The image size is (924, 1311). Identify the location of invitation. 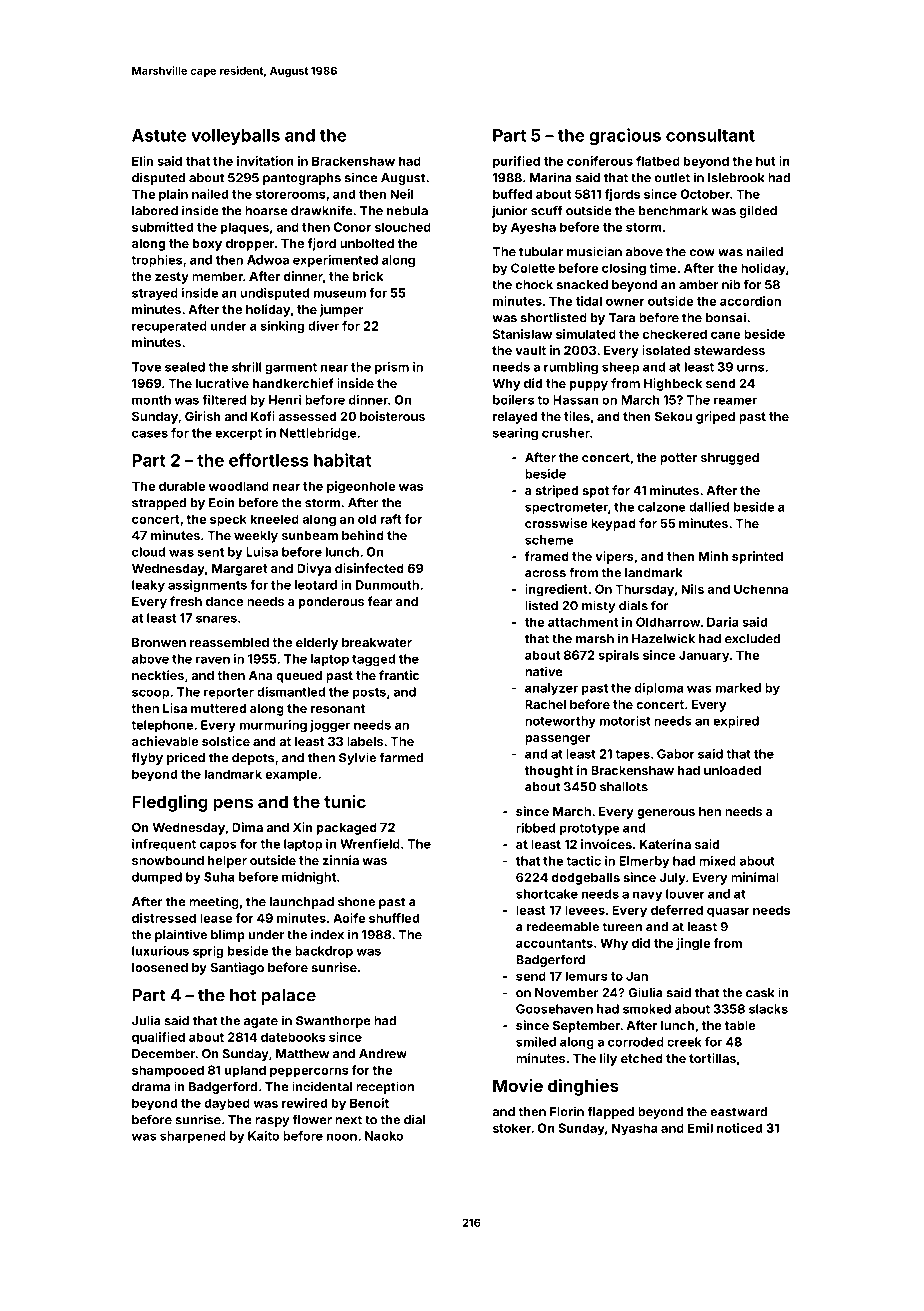
(265, 161).
